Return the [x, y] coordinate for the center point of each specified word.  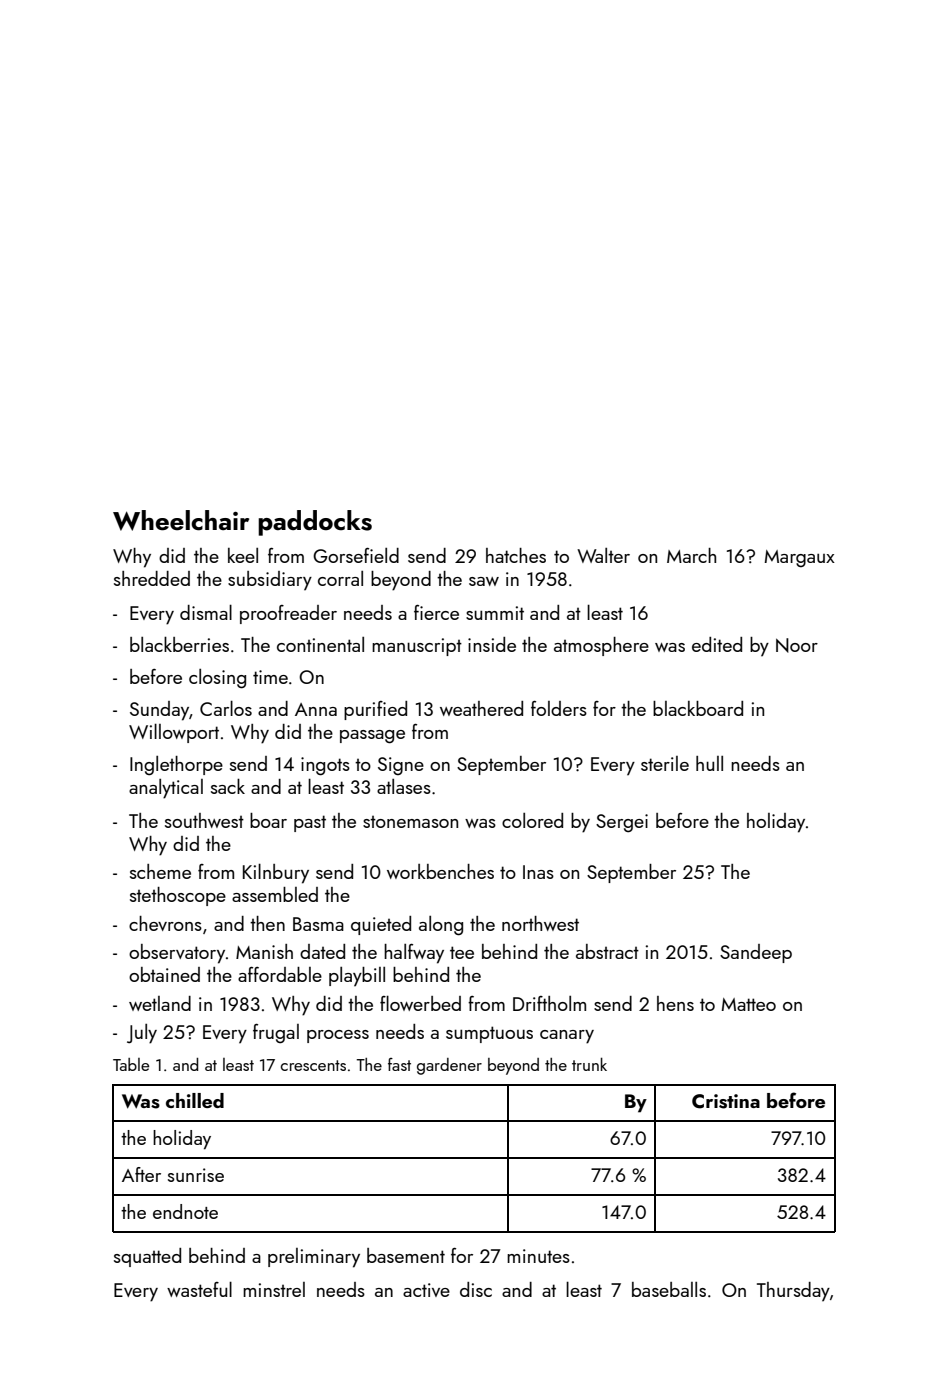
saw [484, 581]
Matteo [749, 1004]
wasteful [199, 1289]
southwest [204, 820]
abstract [607, 951]
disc [476, 1289]
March [691, 555]
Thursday [793, 1292]
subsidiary [270, 581]
